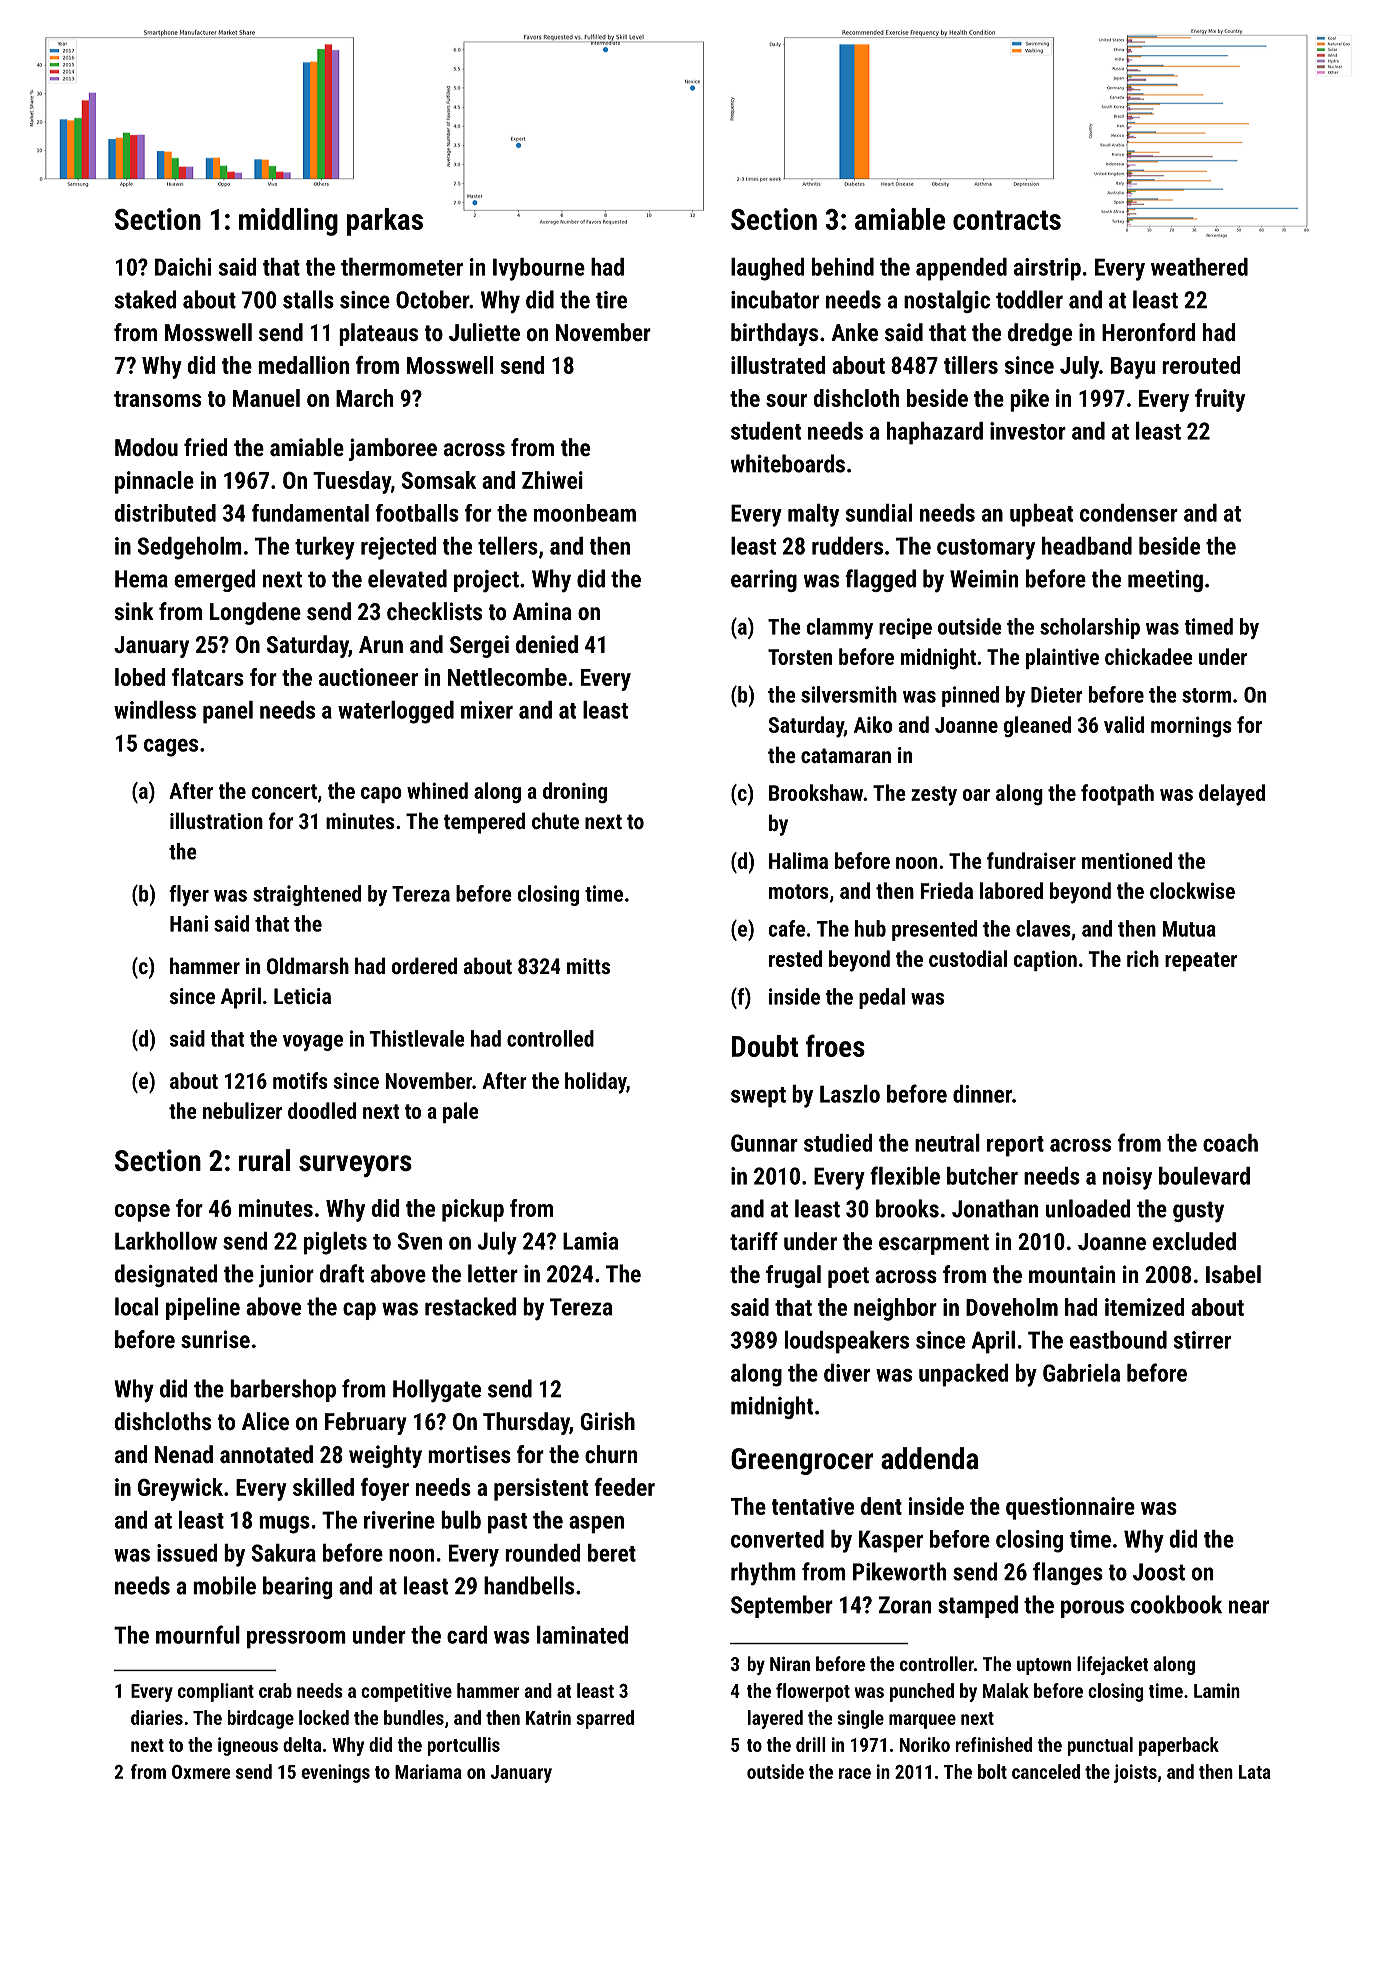 This screenshot has width=1386, height=1969. What do you see at coordinates (1249, 1607) in the screenshot?
I see `near` at bounding box center [1249, 1607].
